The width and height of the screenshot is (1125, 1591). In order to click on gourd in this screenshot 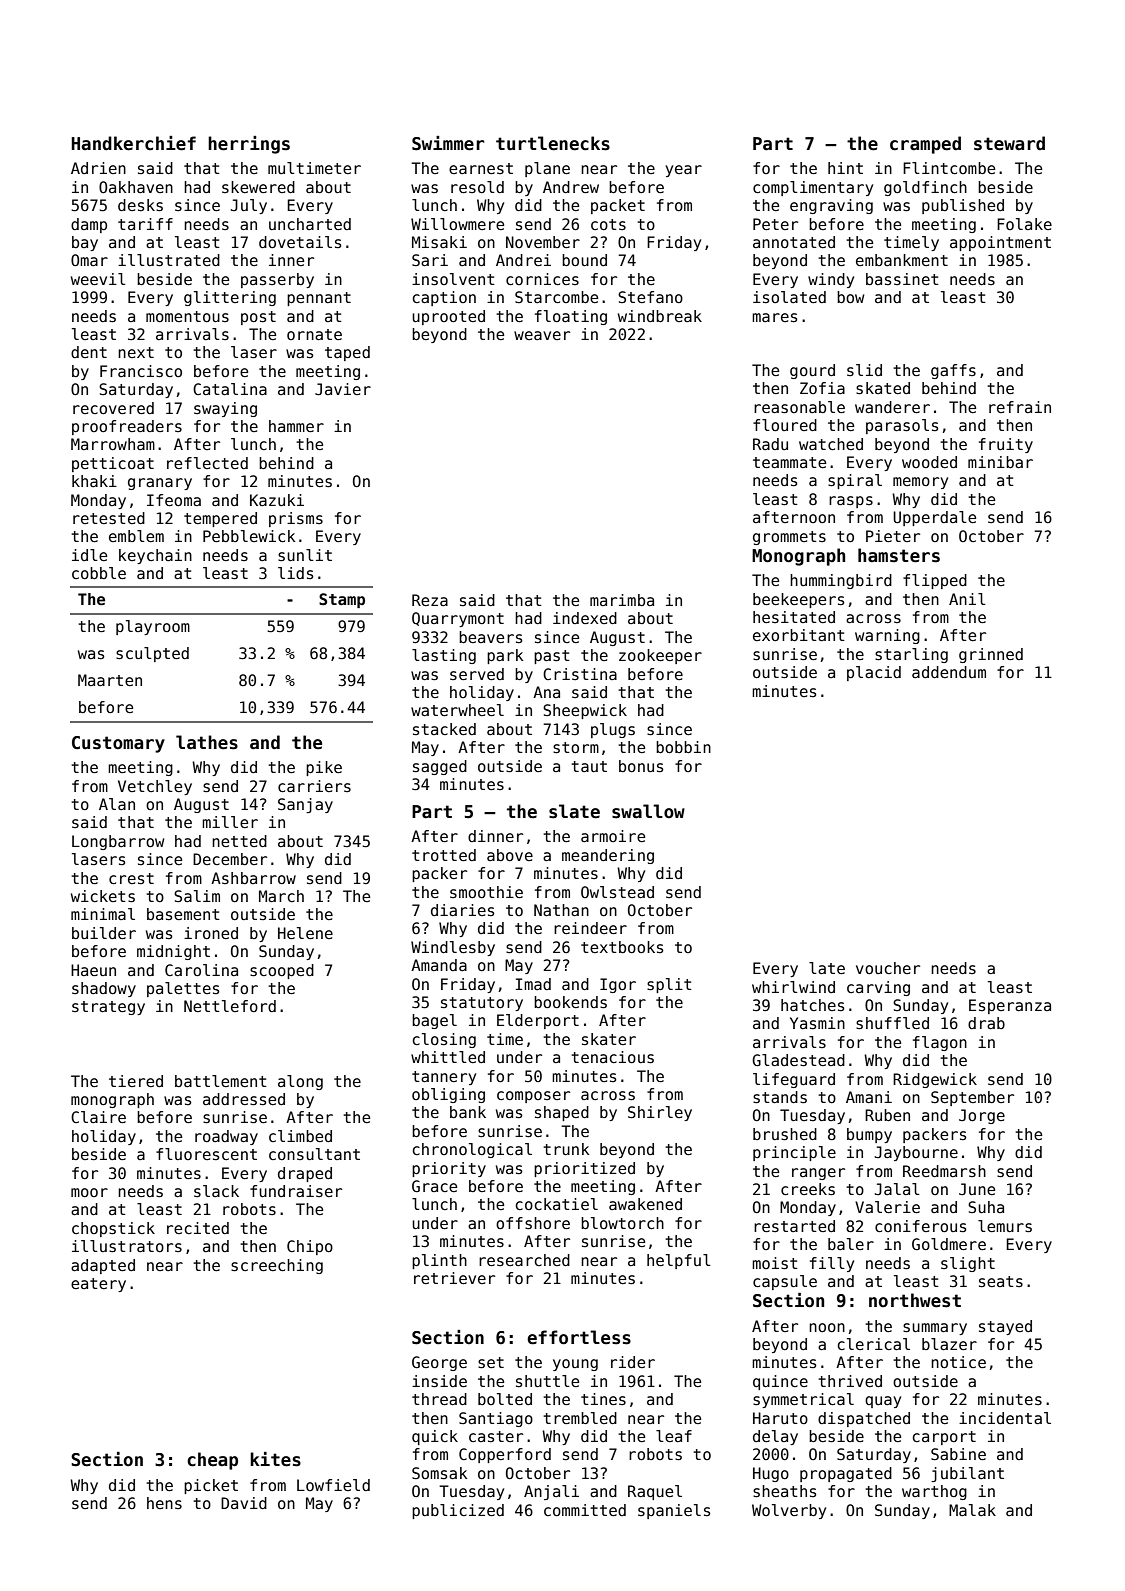, I will do `click(812, 371)`.
